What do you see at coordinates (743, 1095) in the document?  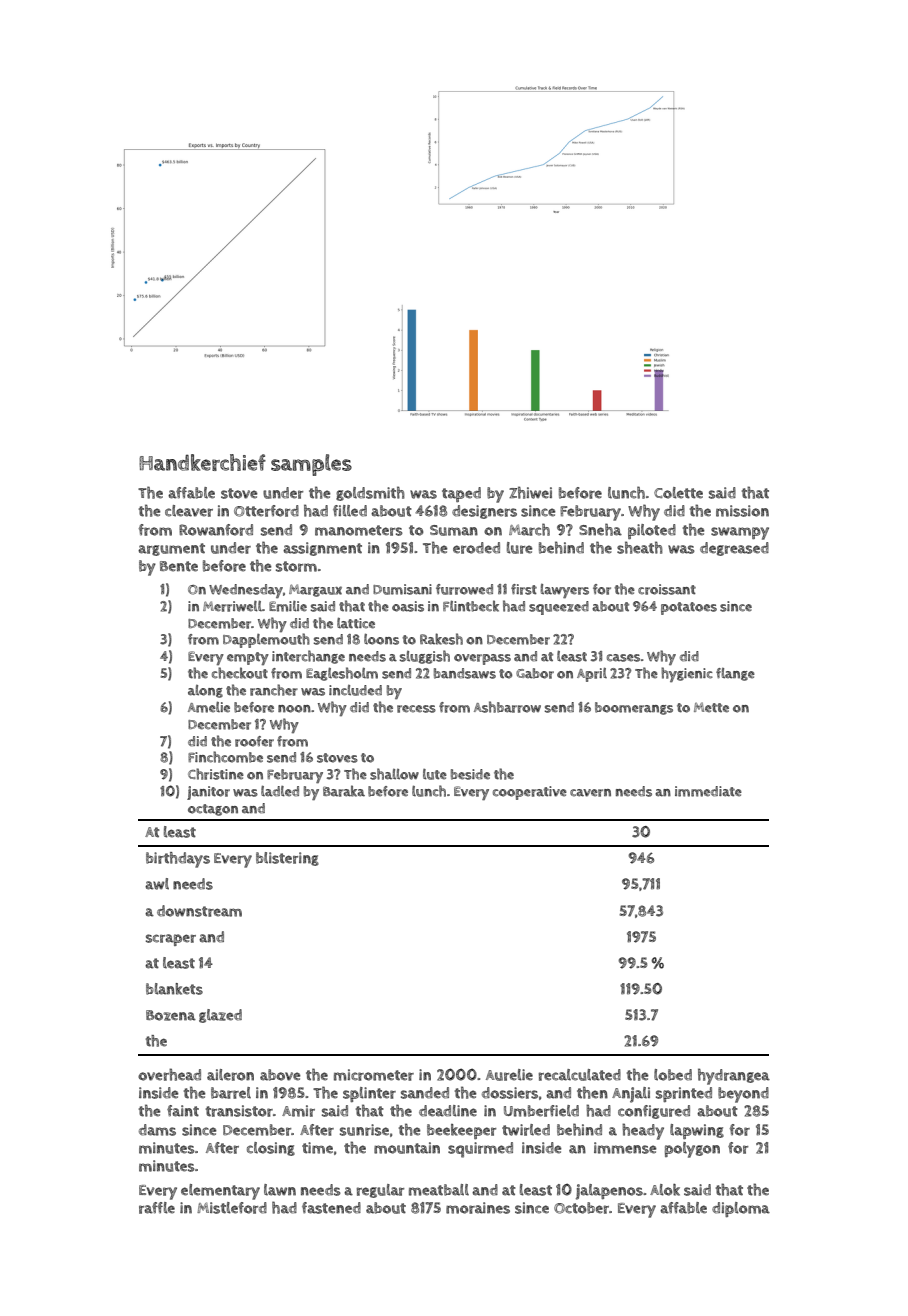 I see `beyond` at bounding box center [743, 1095].
